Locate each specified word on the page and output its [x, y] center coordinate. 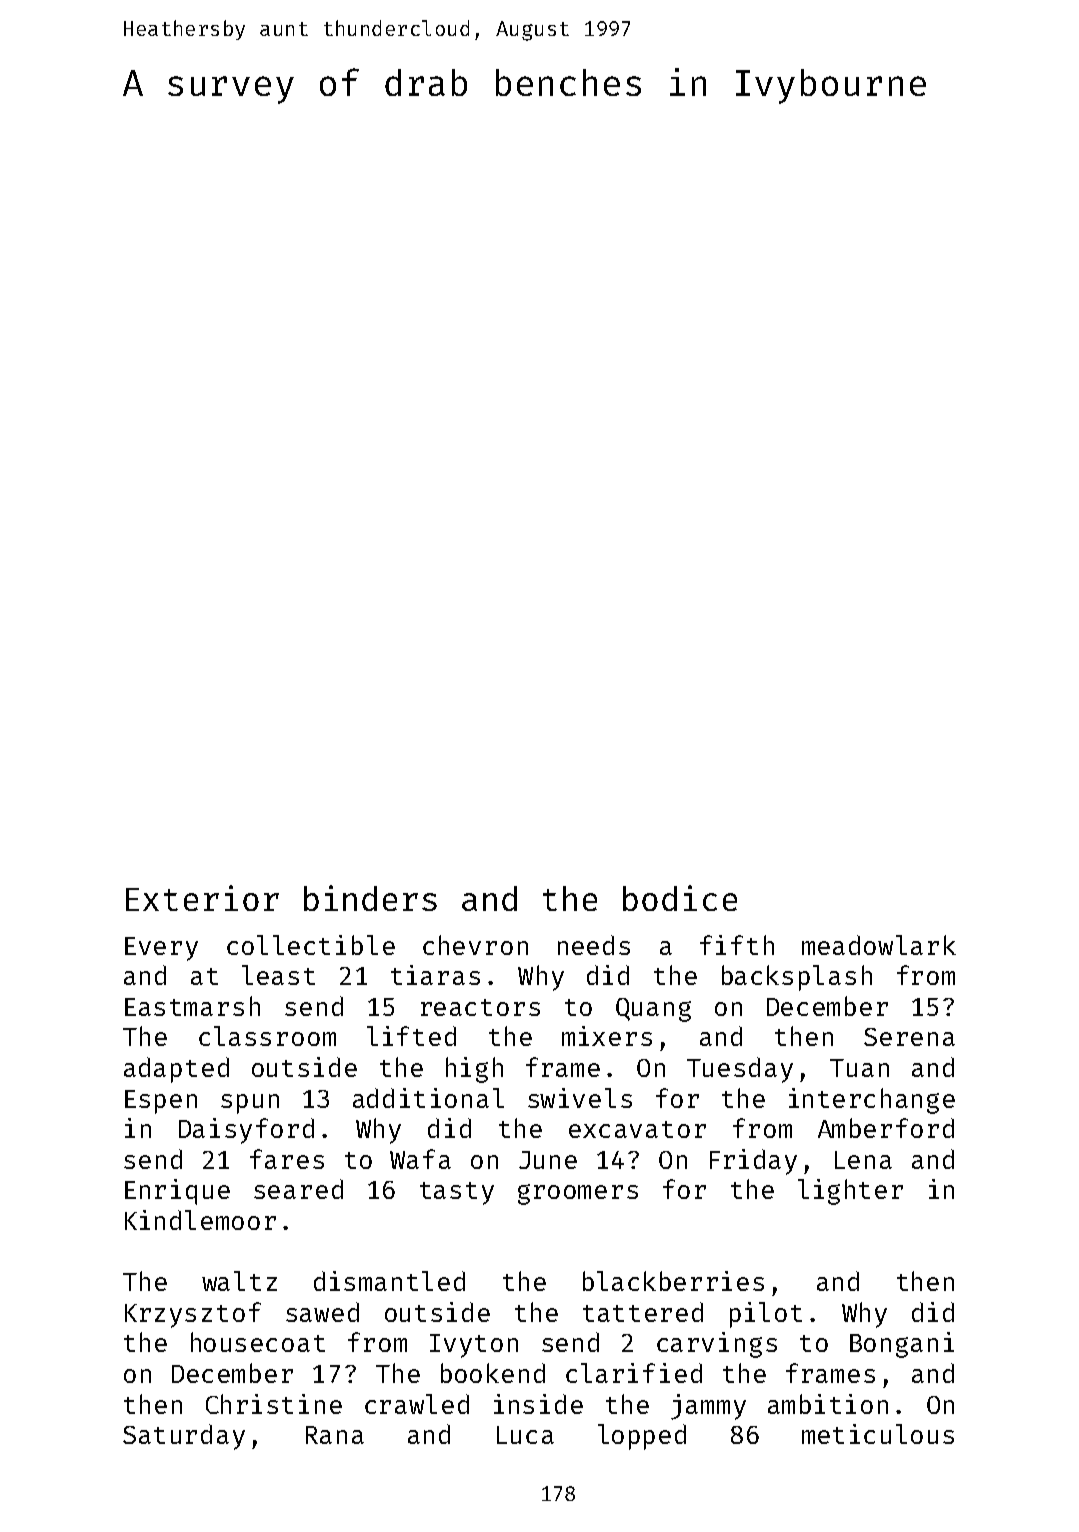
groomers [578, 1194]
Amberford [886, 1128]
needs [594, 945]
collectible [311, 945]
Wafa [420, 1159]
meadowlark [879, 945]
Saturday [184, 1437]
